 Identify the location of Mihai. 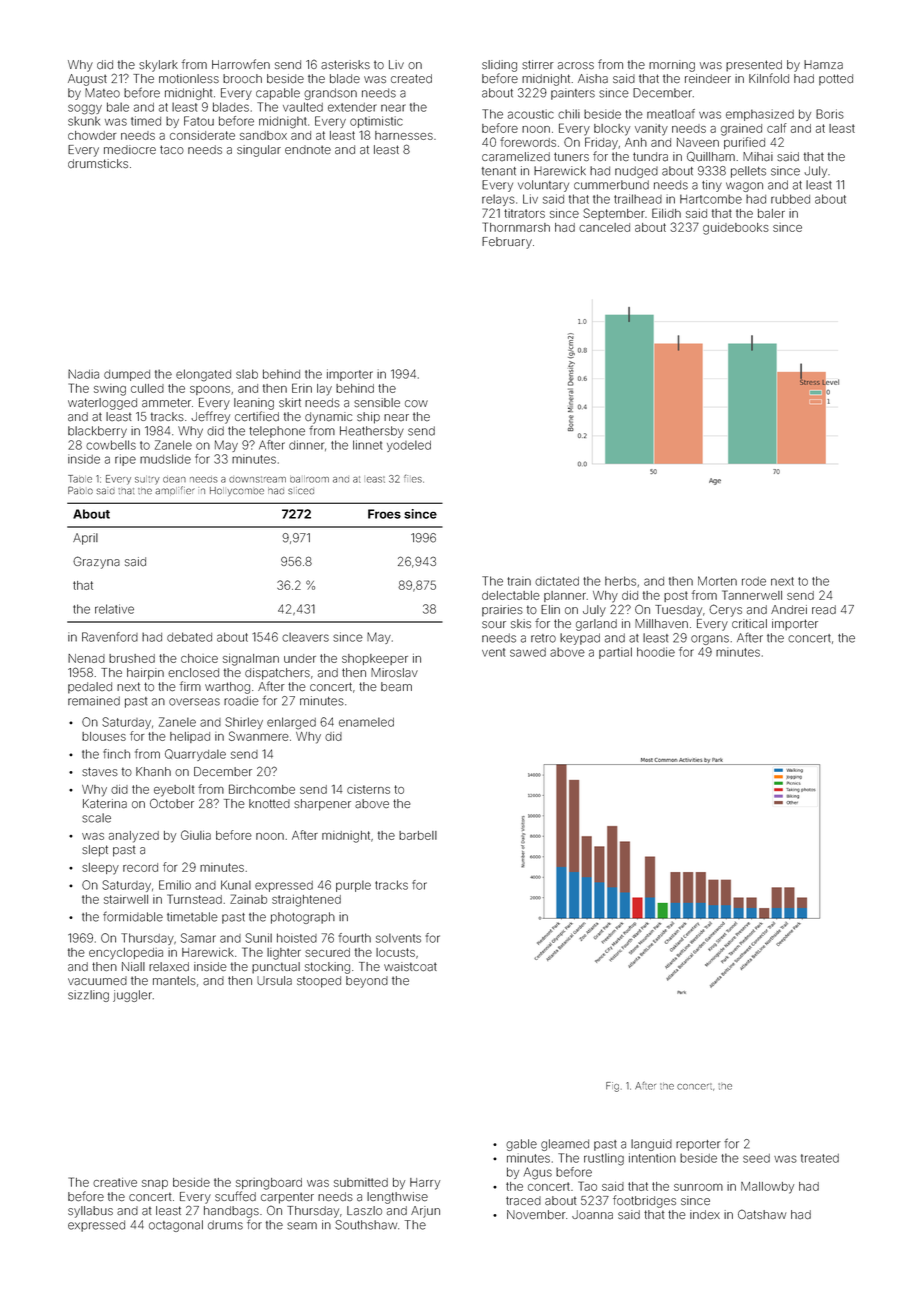
(758, 157).
